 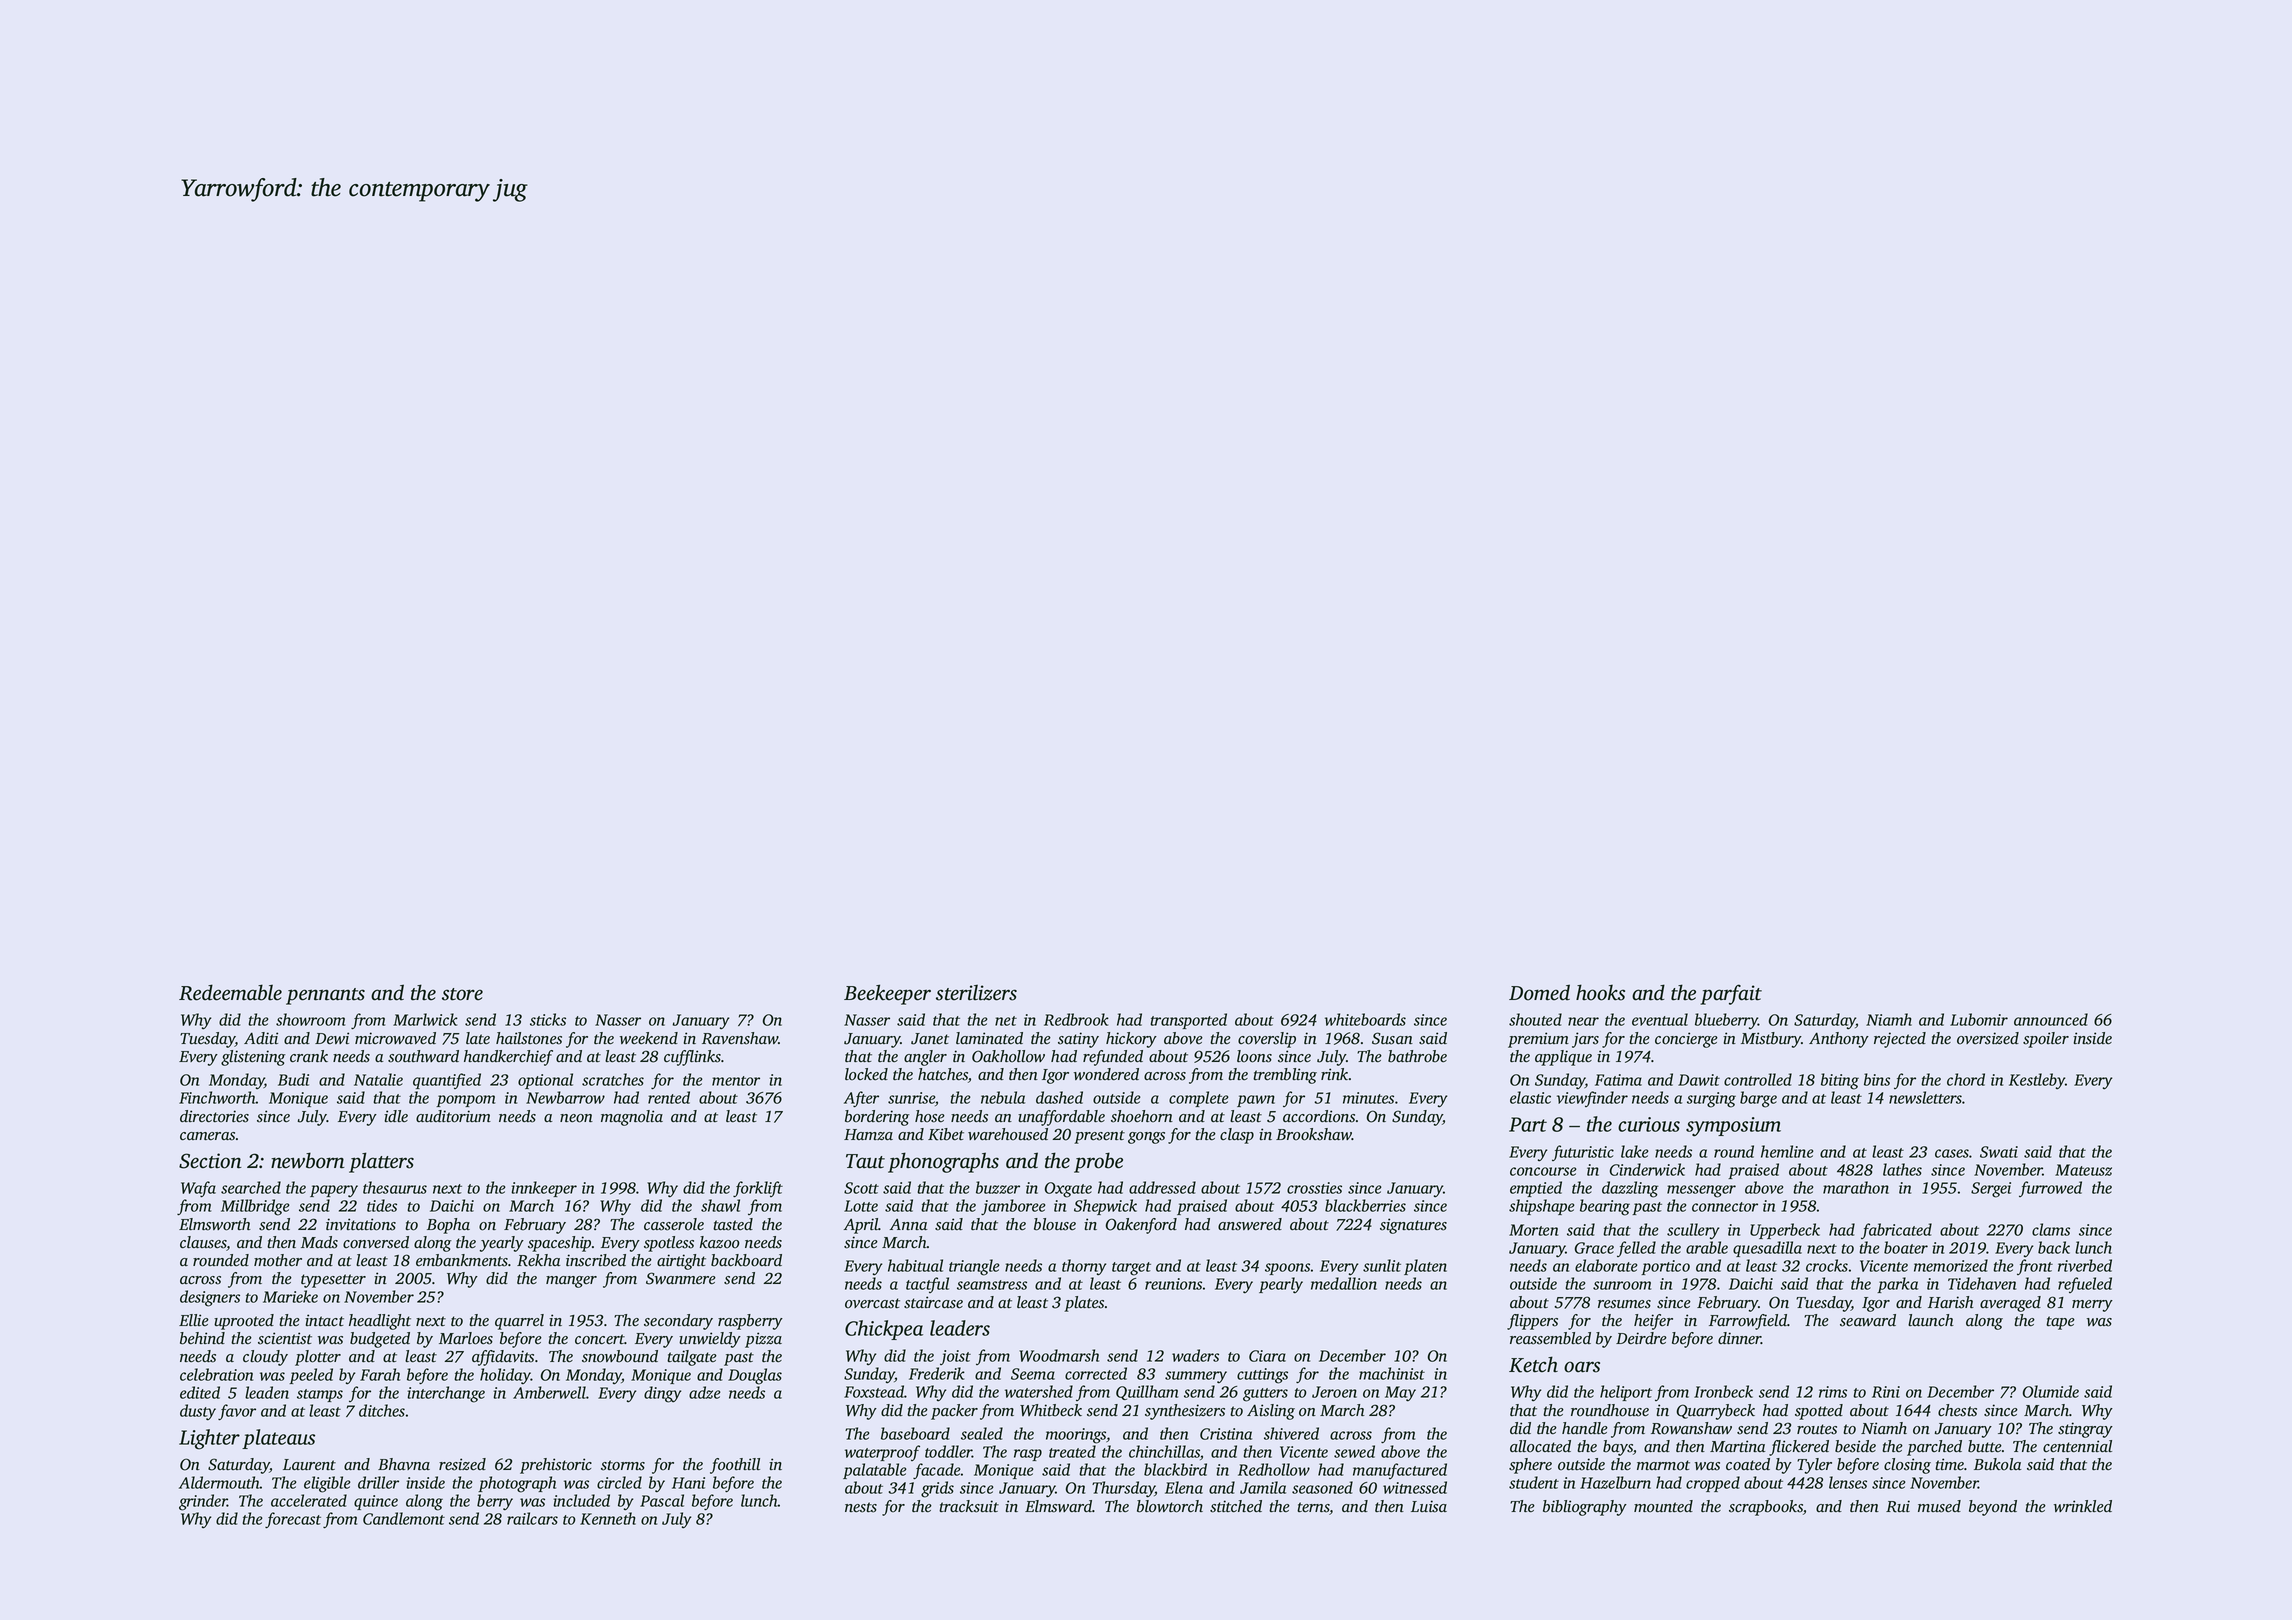 I want to click on furrowed, so click(x=2050, y=1189).
